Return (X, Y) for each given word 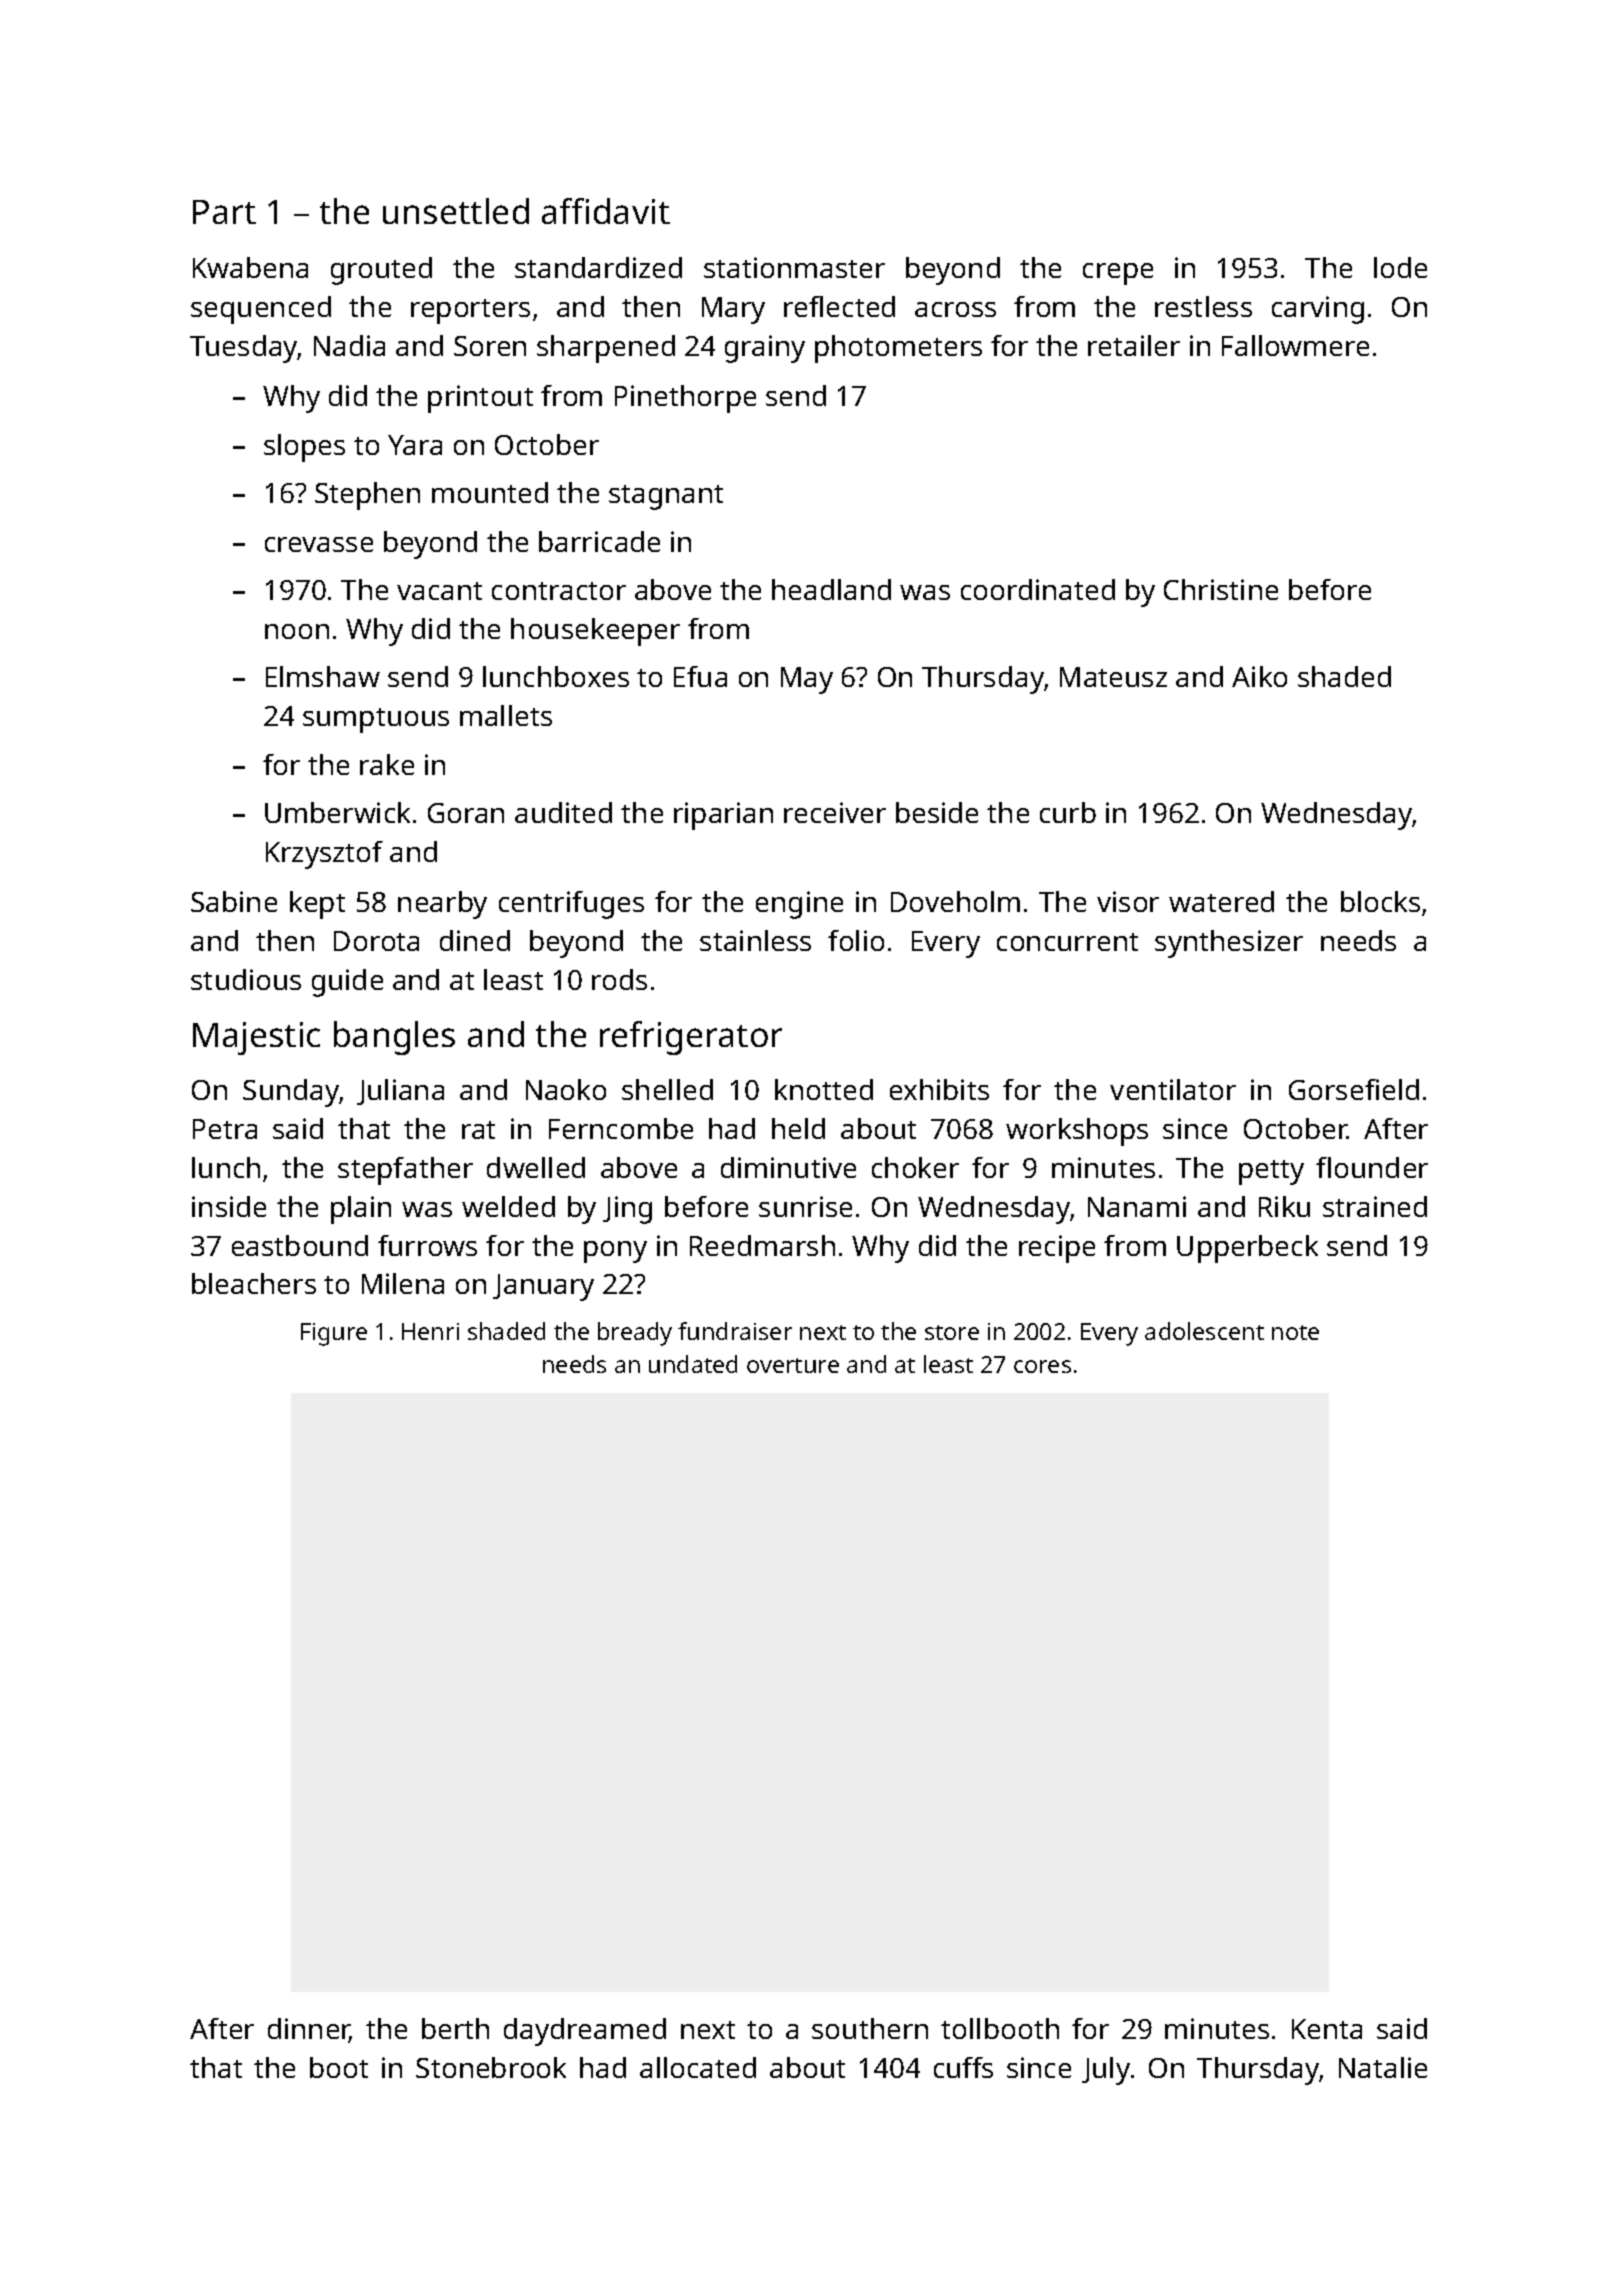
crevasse (319, 544)
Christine (1221, 589)
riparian (723, 816)
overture (793, 1365)
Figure (334, 1334)
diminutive (788, 1167)
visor (1128, 901)
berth (455, 2028)
